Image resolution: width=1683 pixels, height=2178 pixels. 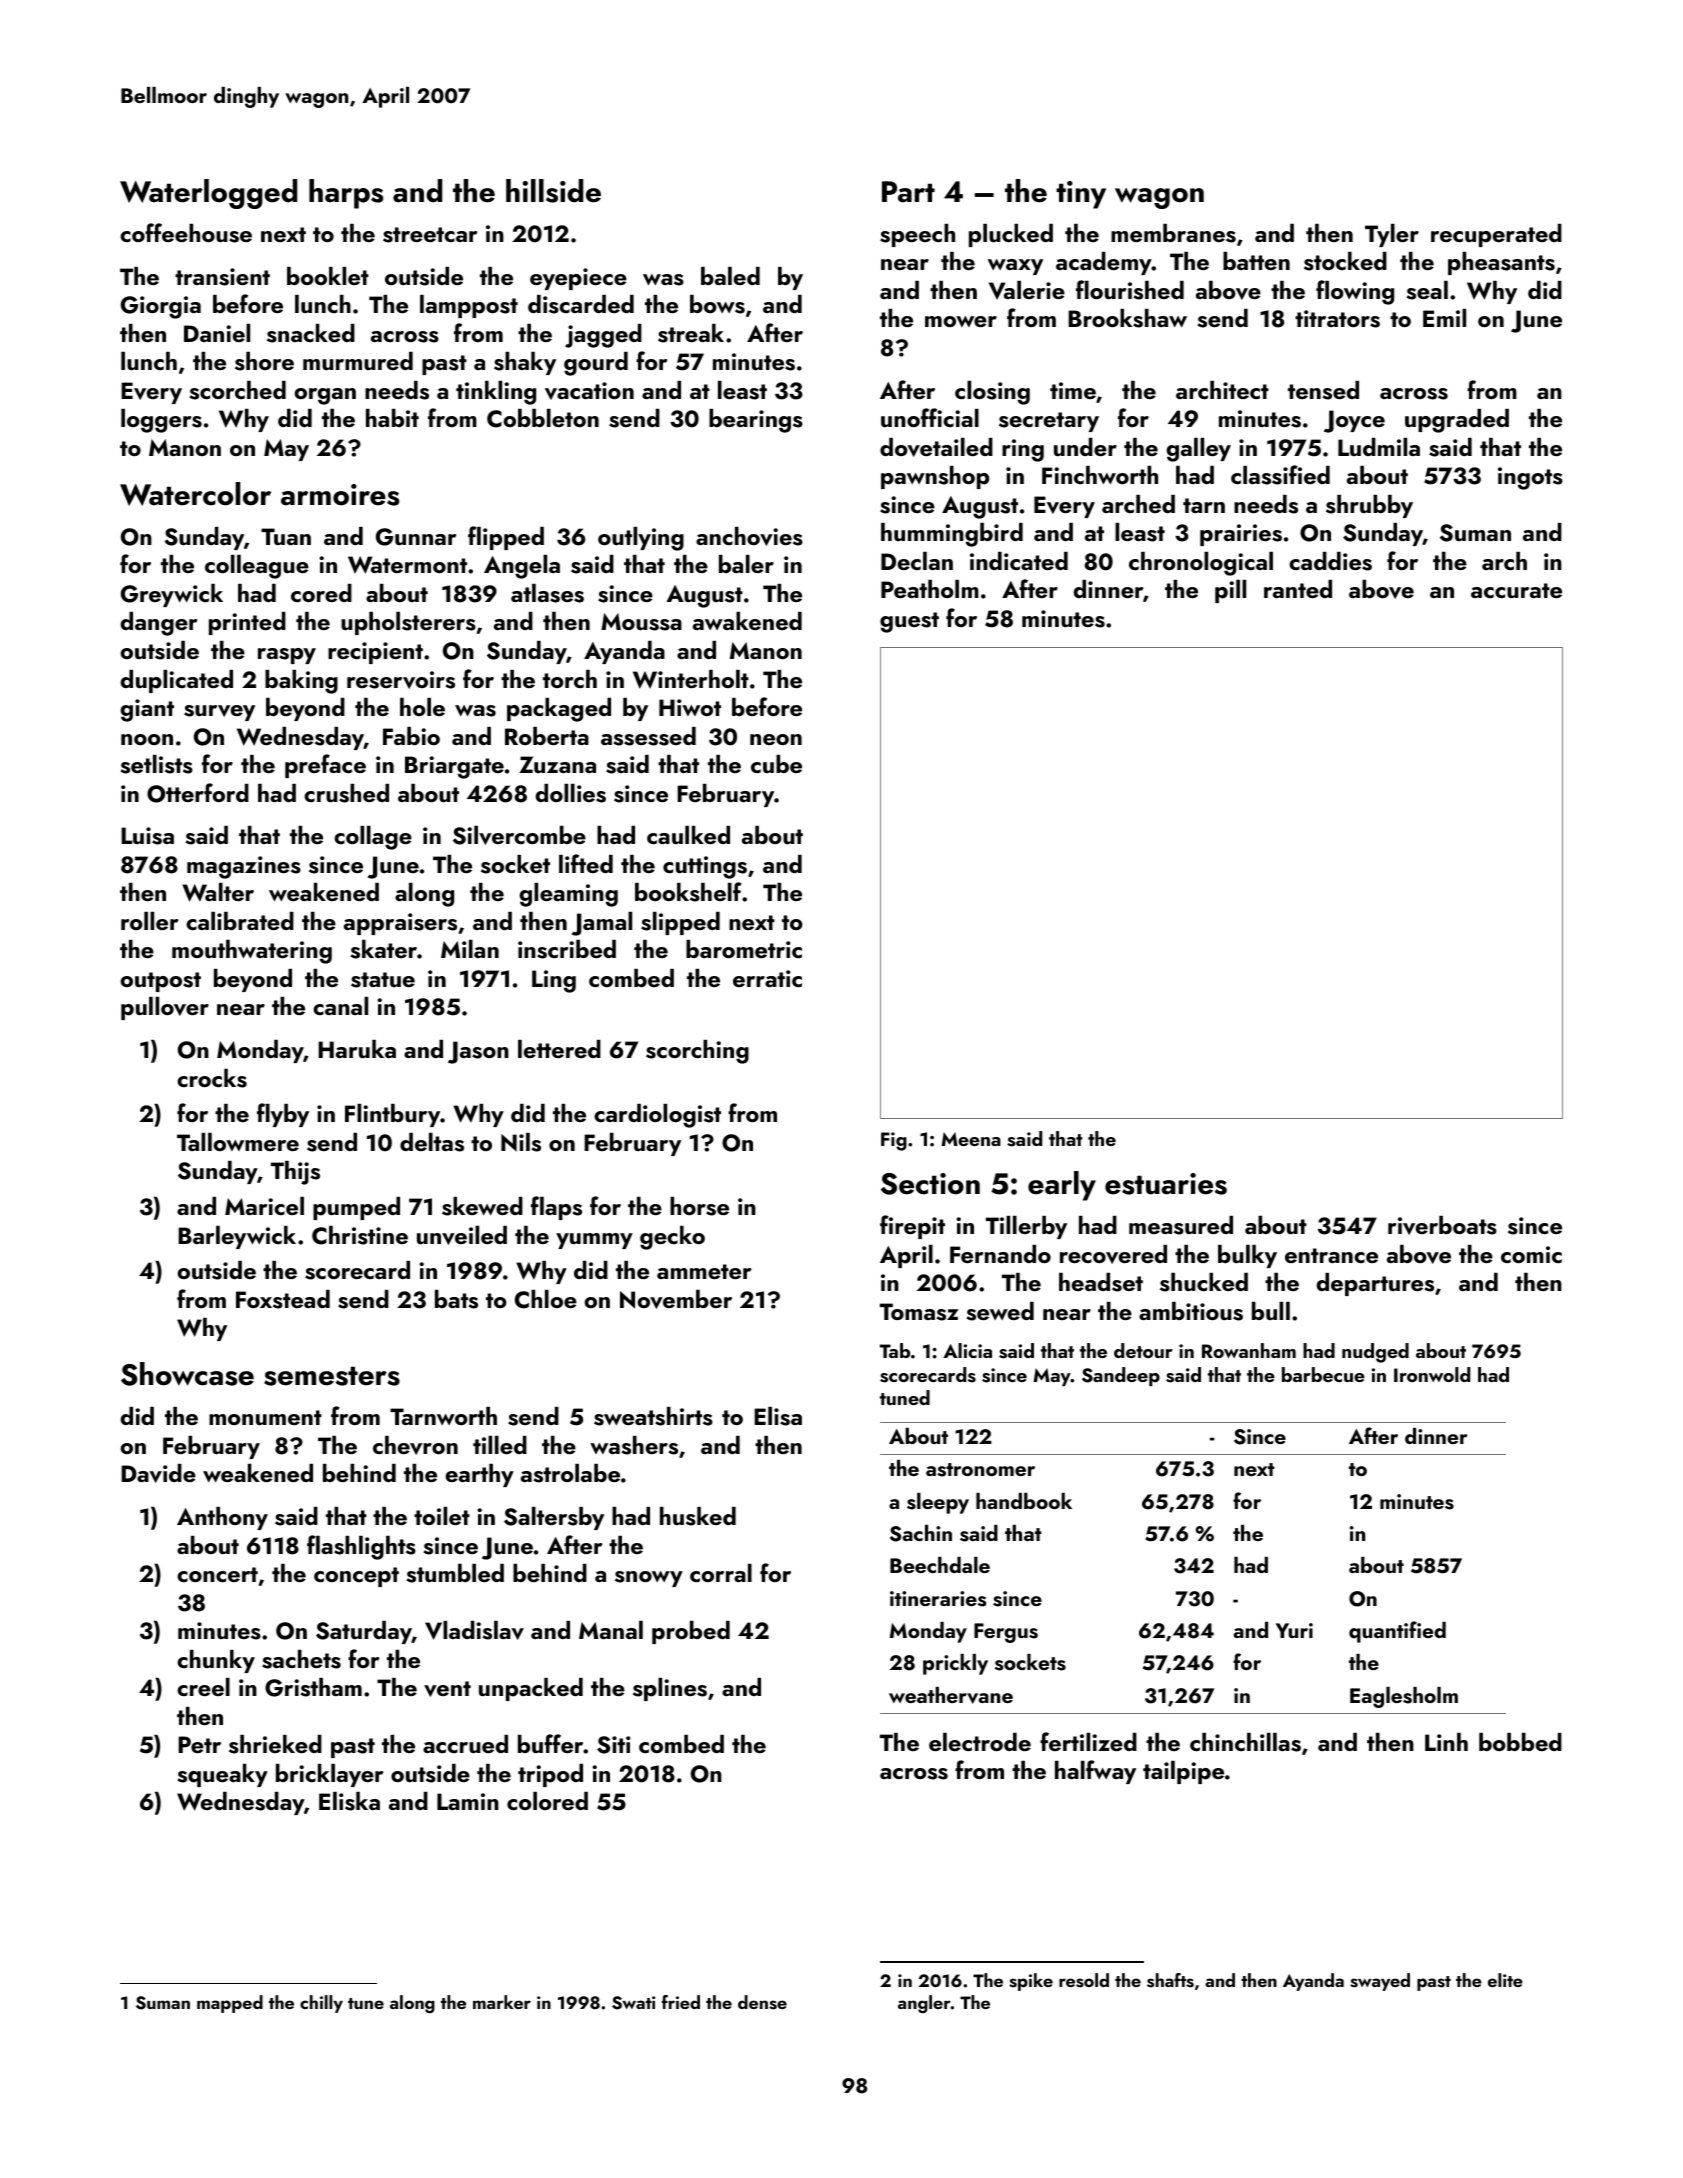 What do you see at coordinates (762, 2002) in the image?
I see `dense` at bounding box center [762, 2002].
